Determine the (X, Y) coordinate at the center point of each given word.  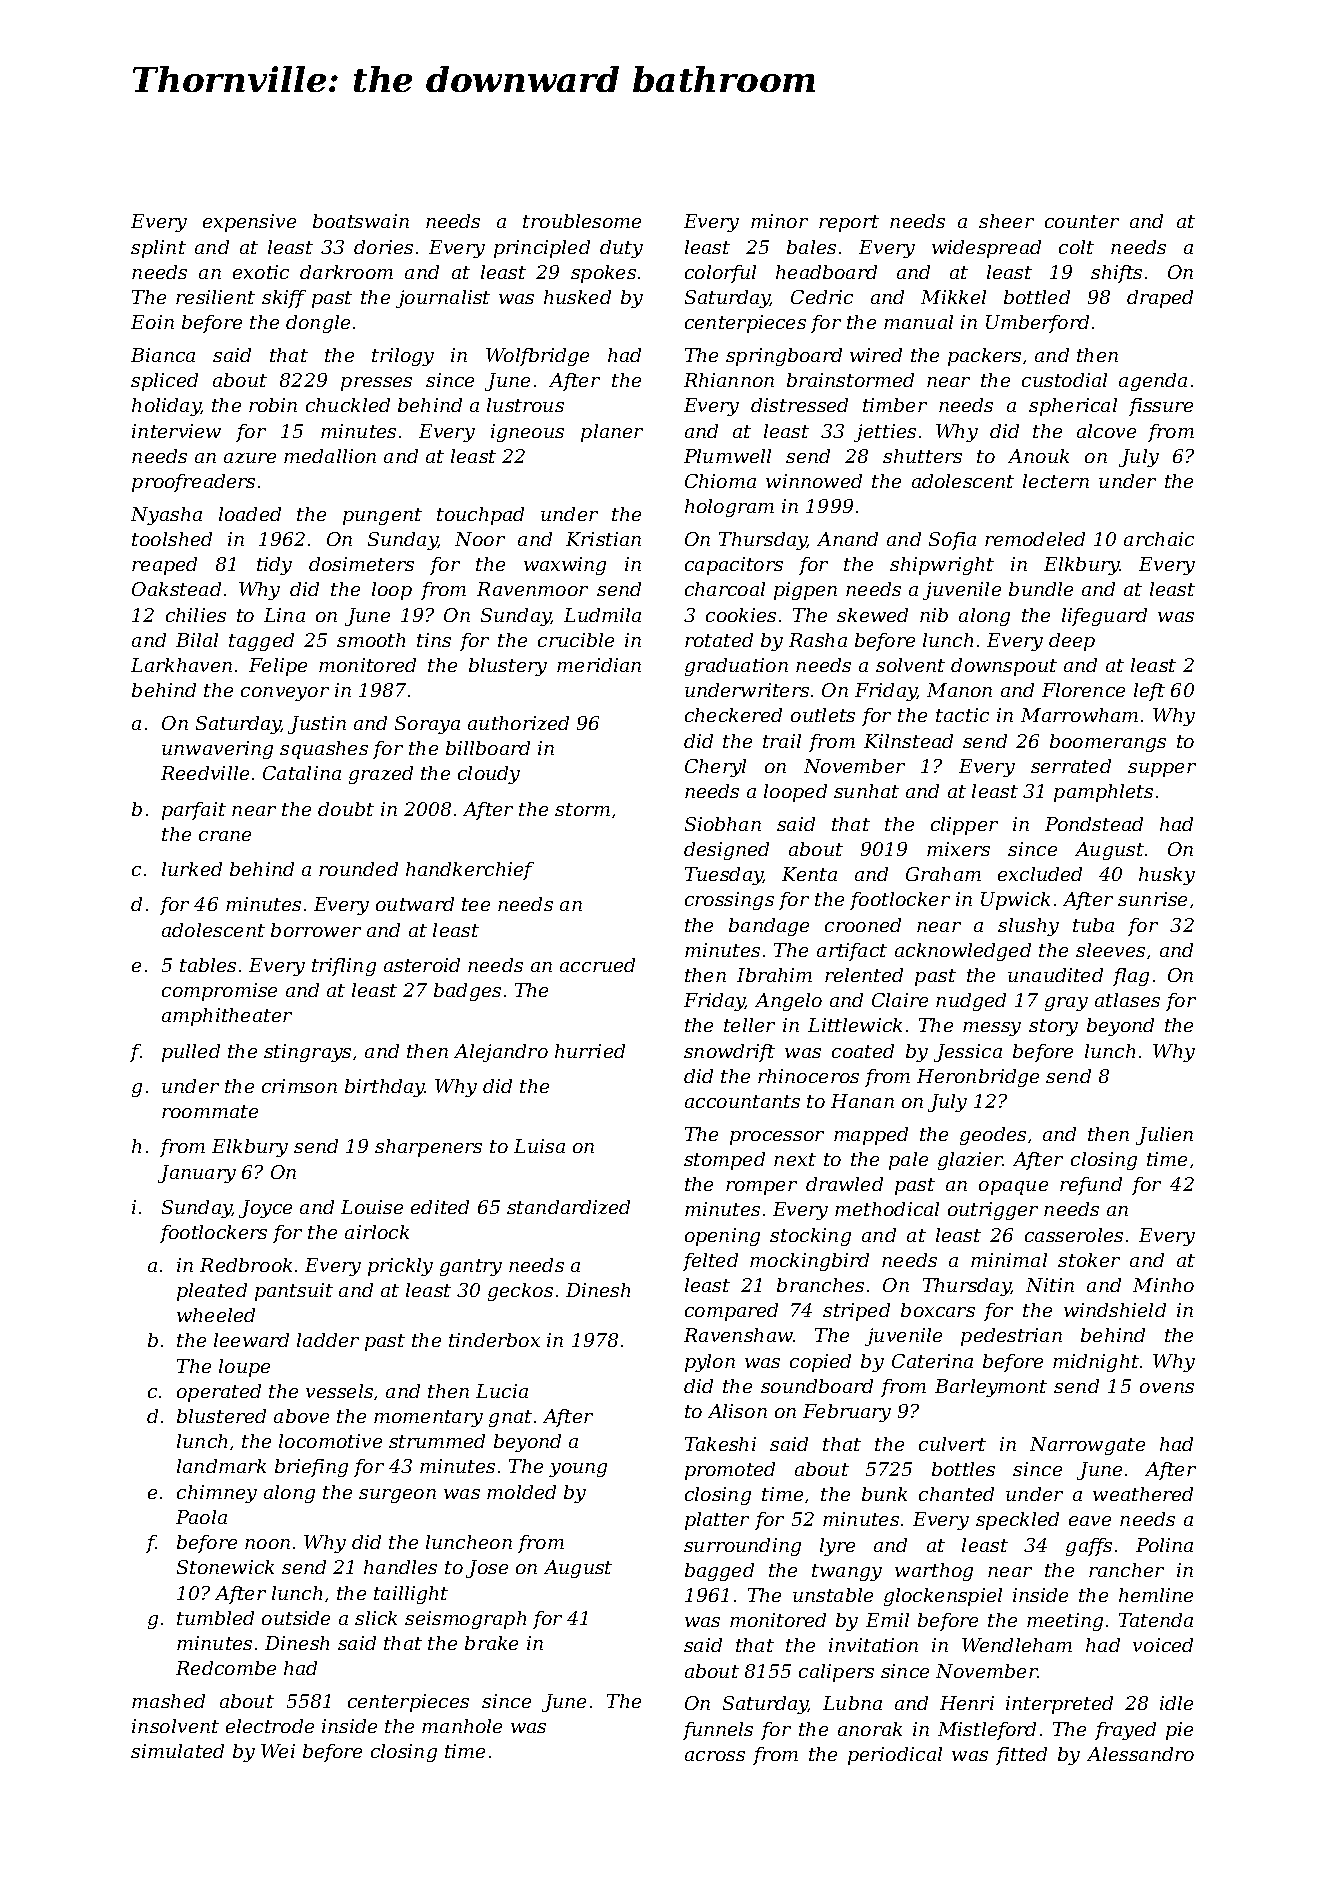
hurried (590, 1051)
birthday (385, 1088)
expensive (249, 223)
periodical (895, 1756)
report (849, 223)
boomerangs (1108, 743)
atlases (1127, 1000)
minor (779, 221)
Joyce (265, 1209)
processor (777, 1138)
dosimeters (361, 564)
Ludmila (602, 615)
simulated (177, 1751)
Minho (1163, 1285)
